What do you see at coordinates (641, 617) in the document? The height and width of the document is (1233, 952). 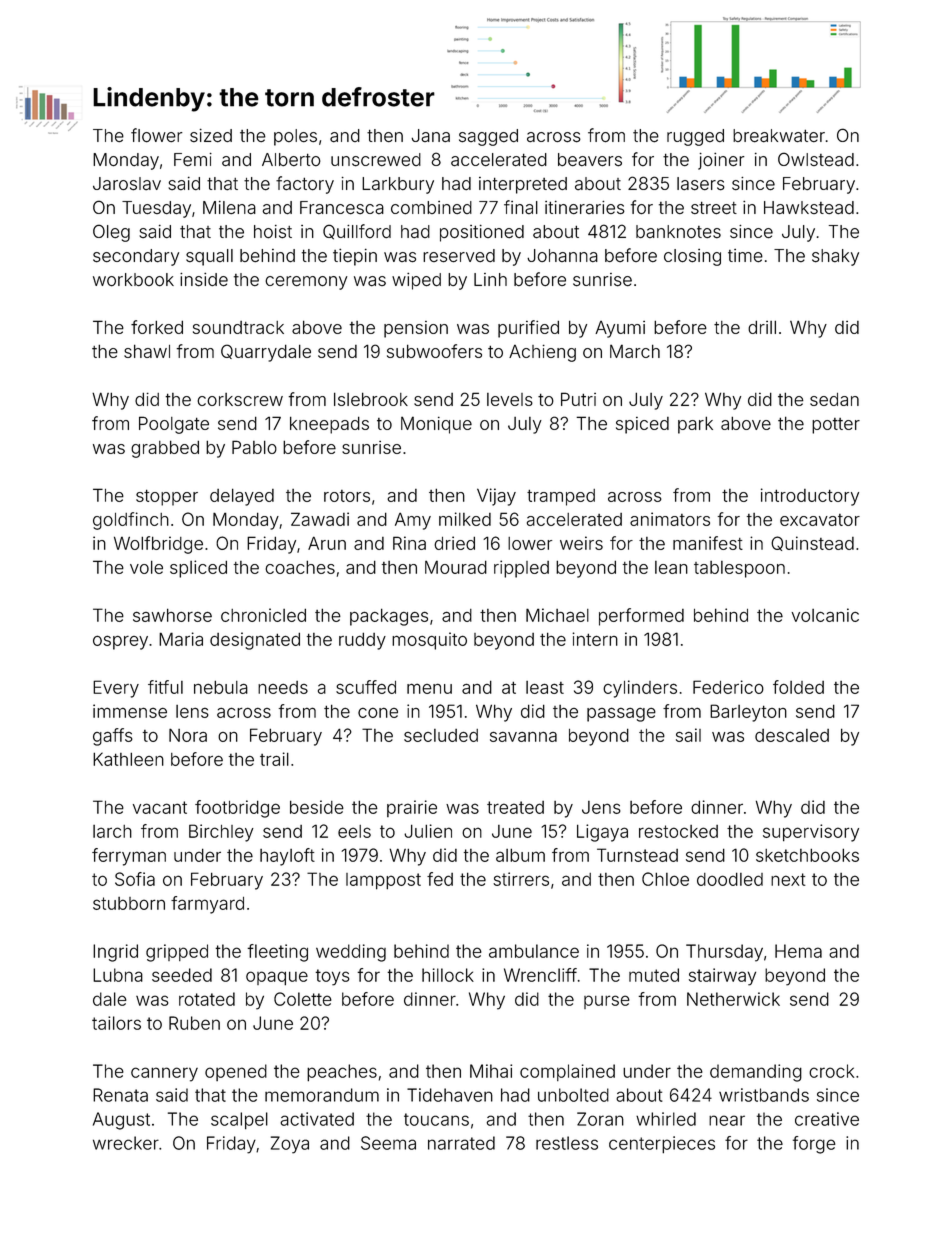 I see `performed` at bounding box center [641, 617].
